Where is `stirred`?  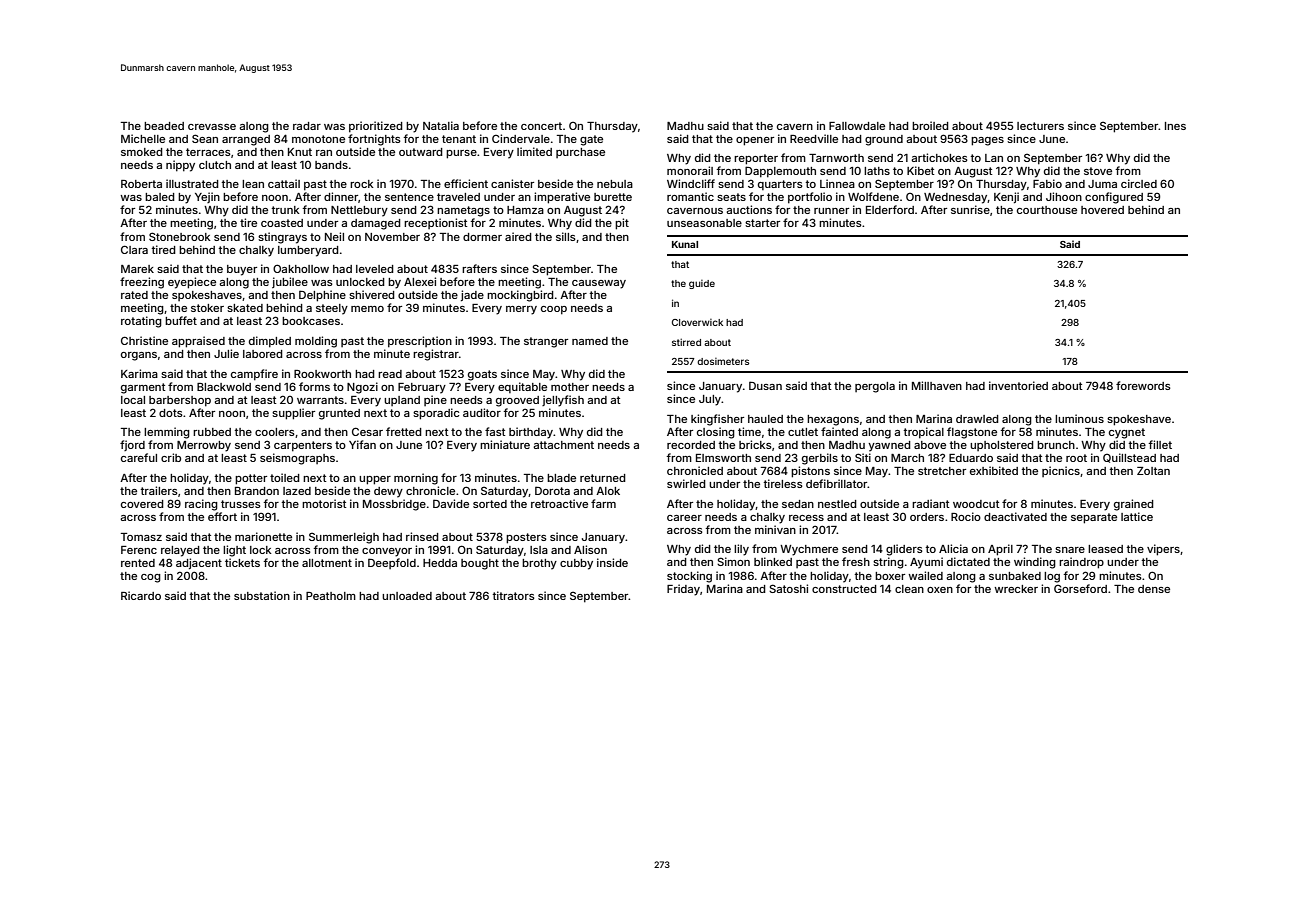 stirred is located at coordinates (686, 342).
